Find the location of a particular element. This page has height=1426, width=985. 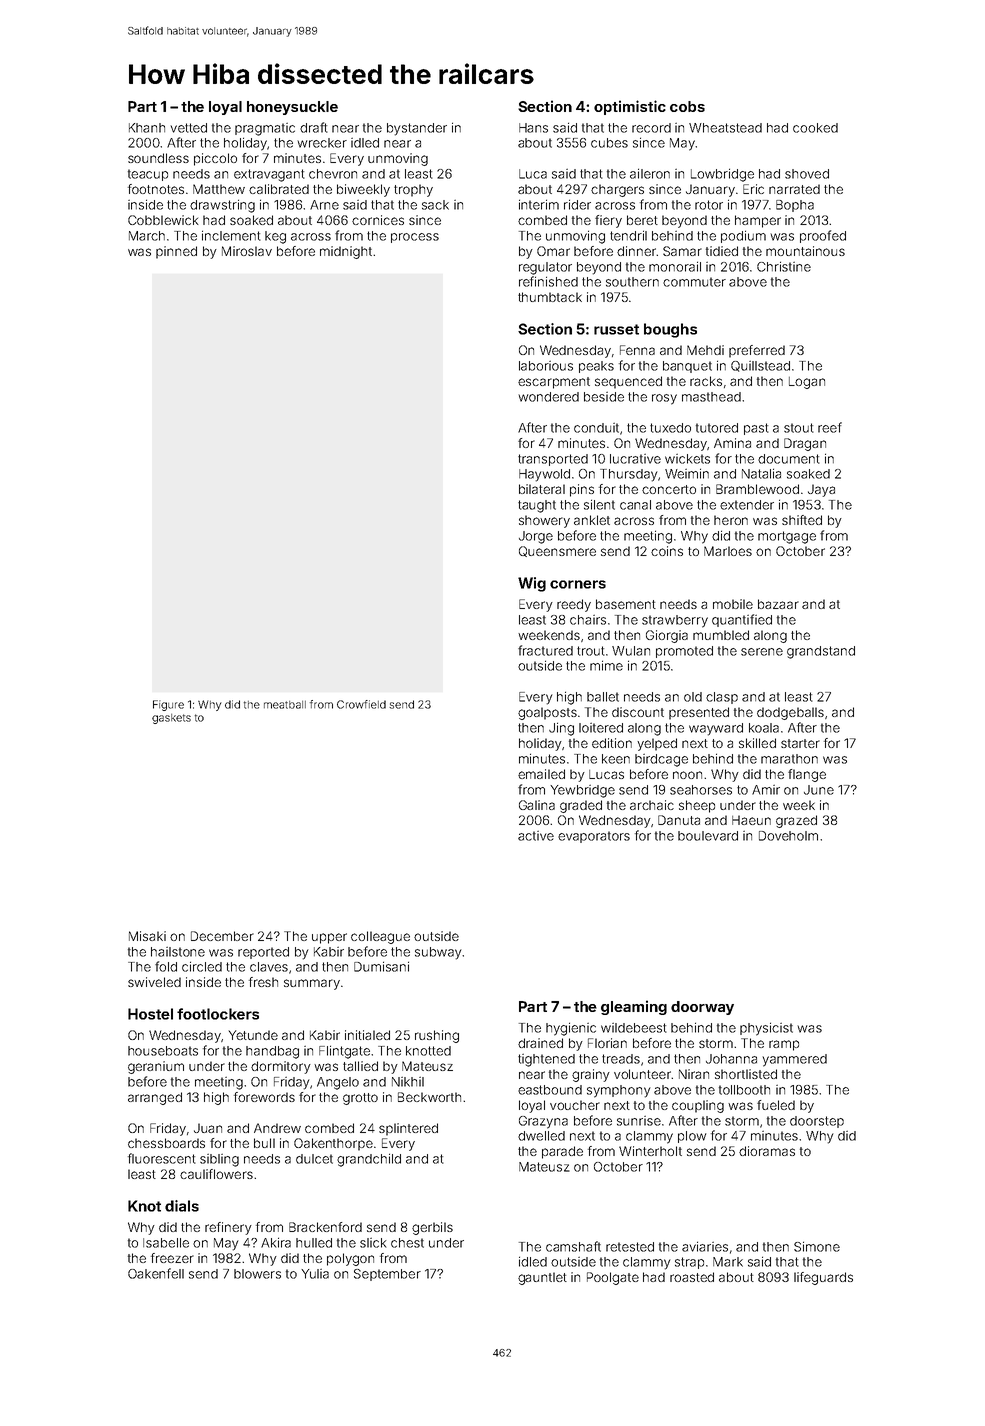

Oakenfell is located at coordinates (156, 1273).
